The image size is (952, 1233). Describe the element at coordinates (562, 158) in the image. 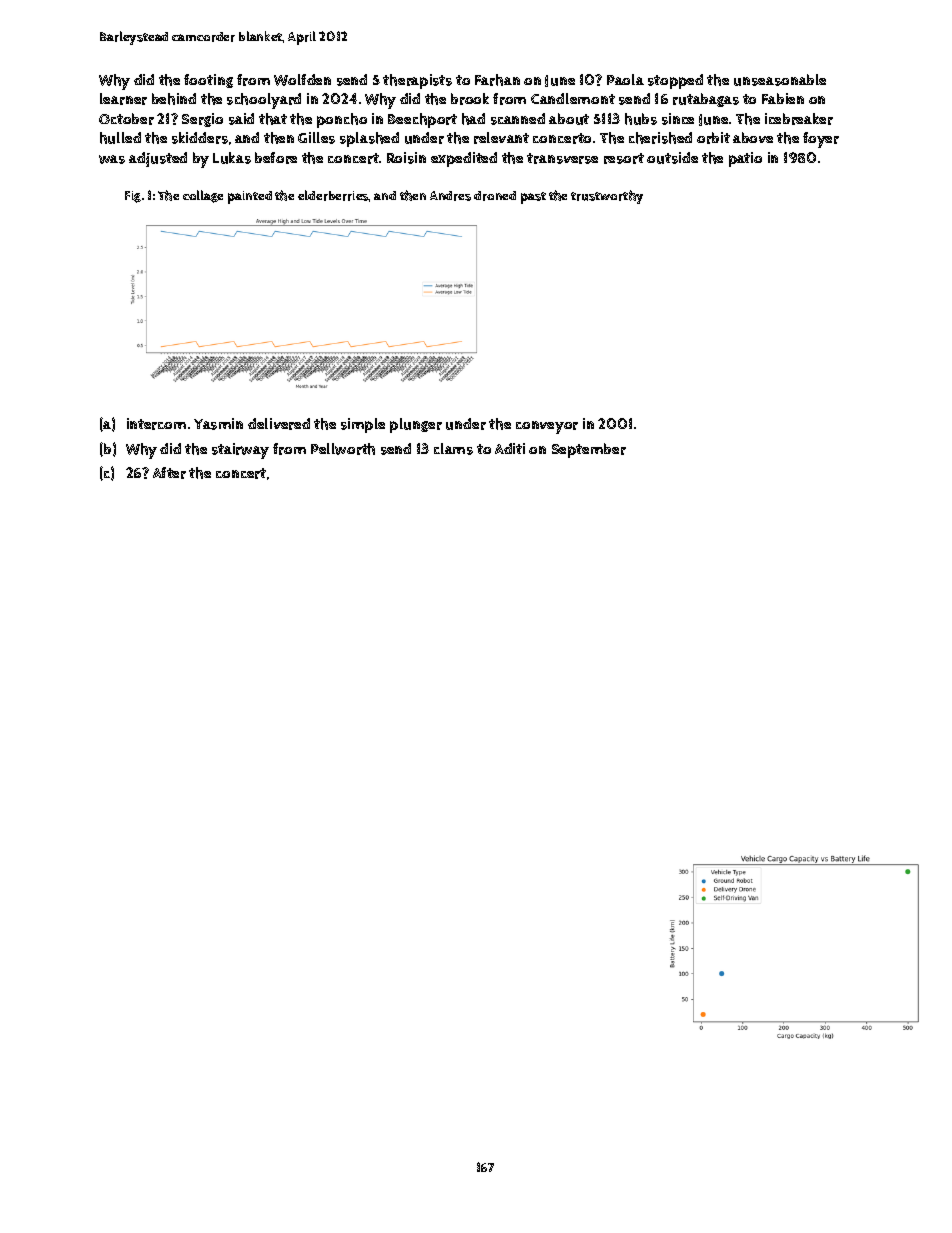

I see `transverse` at that location.
